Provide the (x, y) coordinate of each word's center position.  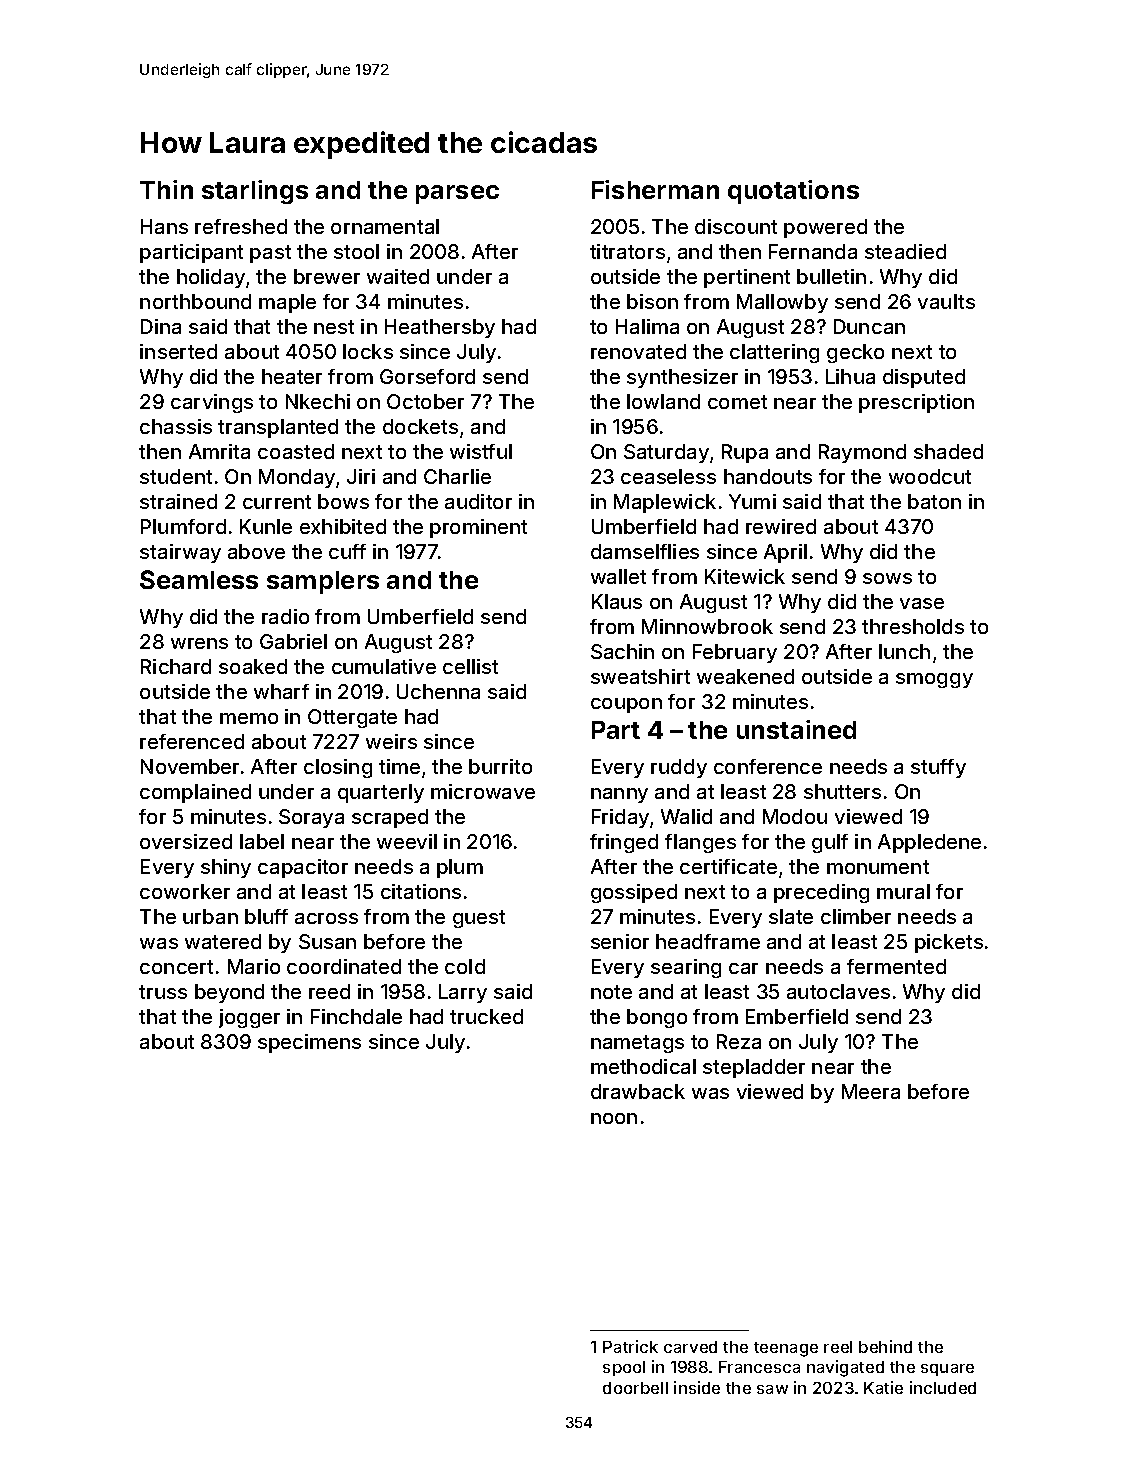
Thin (166, 189)
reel (838, 1347)
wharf (281, 691)
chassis (176, 426)
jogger (249, 1018)
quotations (793, 192)
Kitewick (745, 576)
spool (624, 1368)
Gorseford (427, 376)
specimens (309, 1043)
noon (614, 1118)
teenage (786, 1349)
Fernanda (813, 251)
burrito (500, 766)
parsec (457, 194)
